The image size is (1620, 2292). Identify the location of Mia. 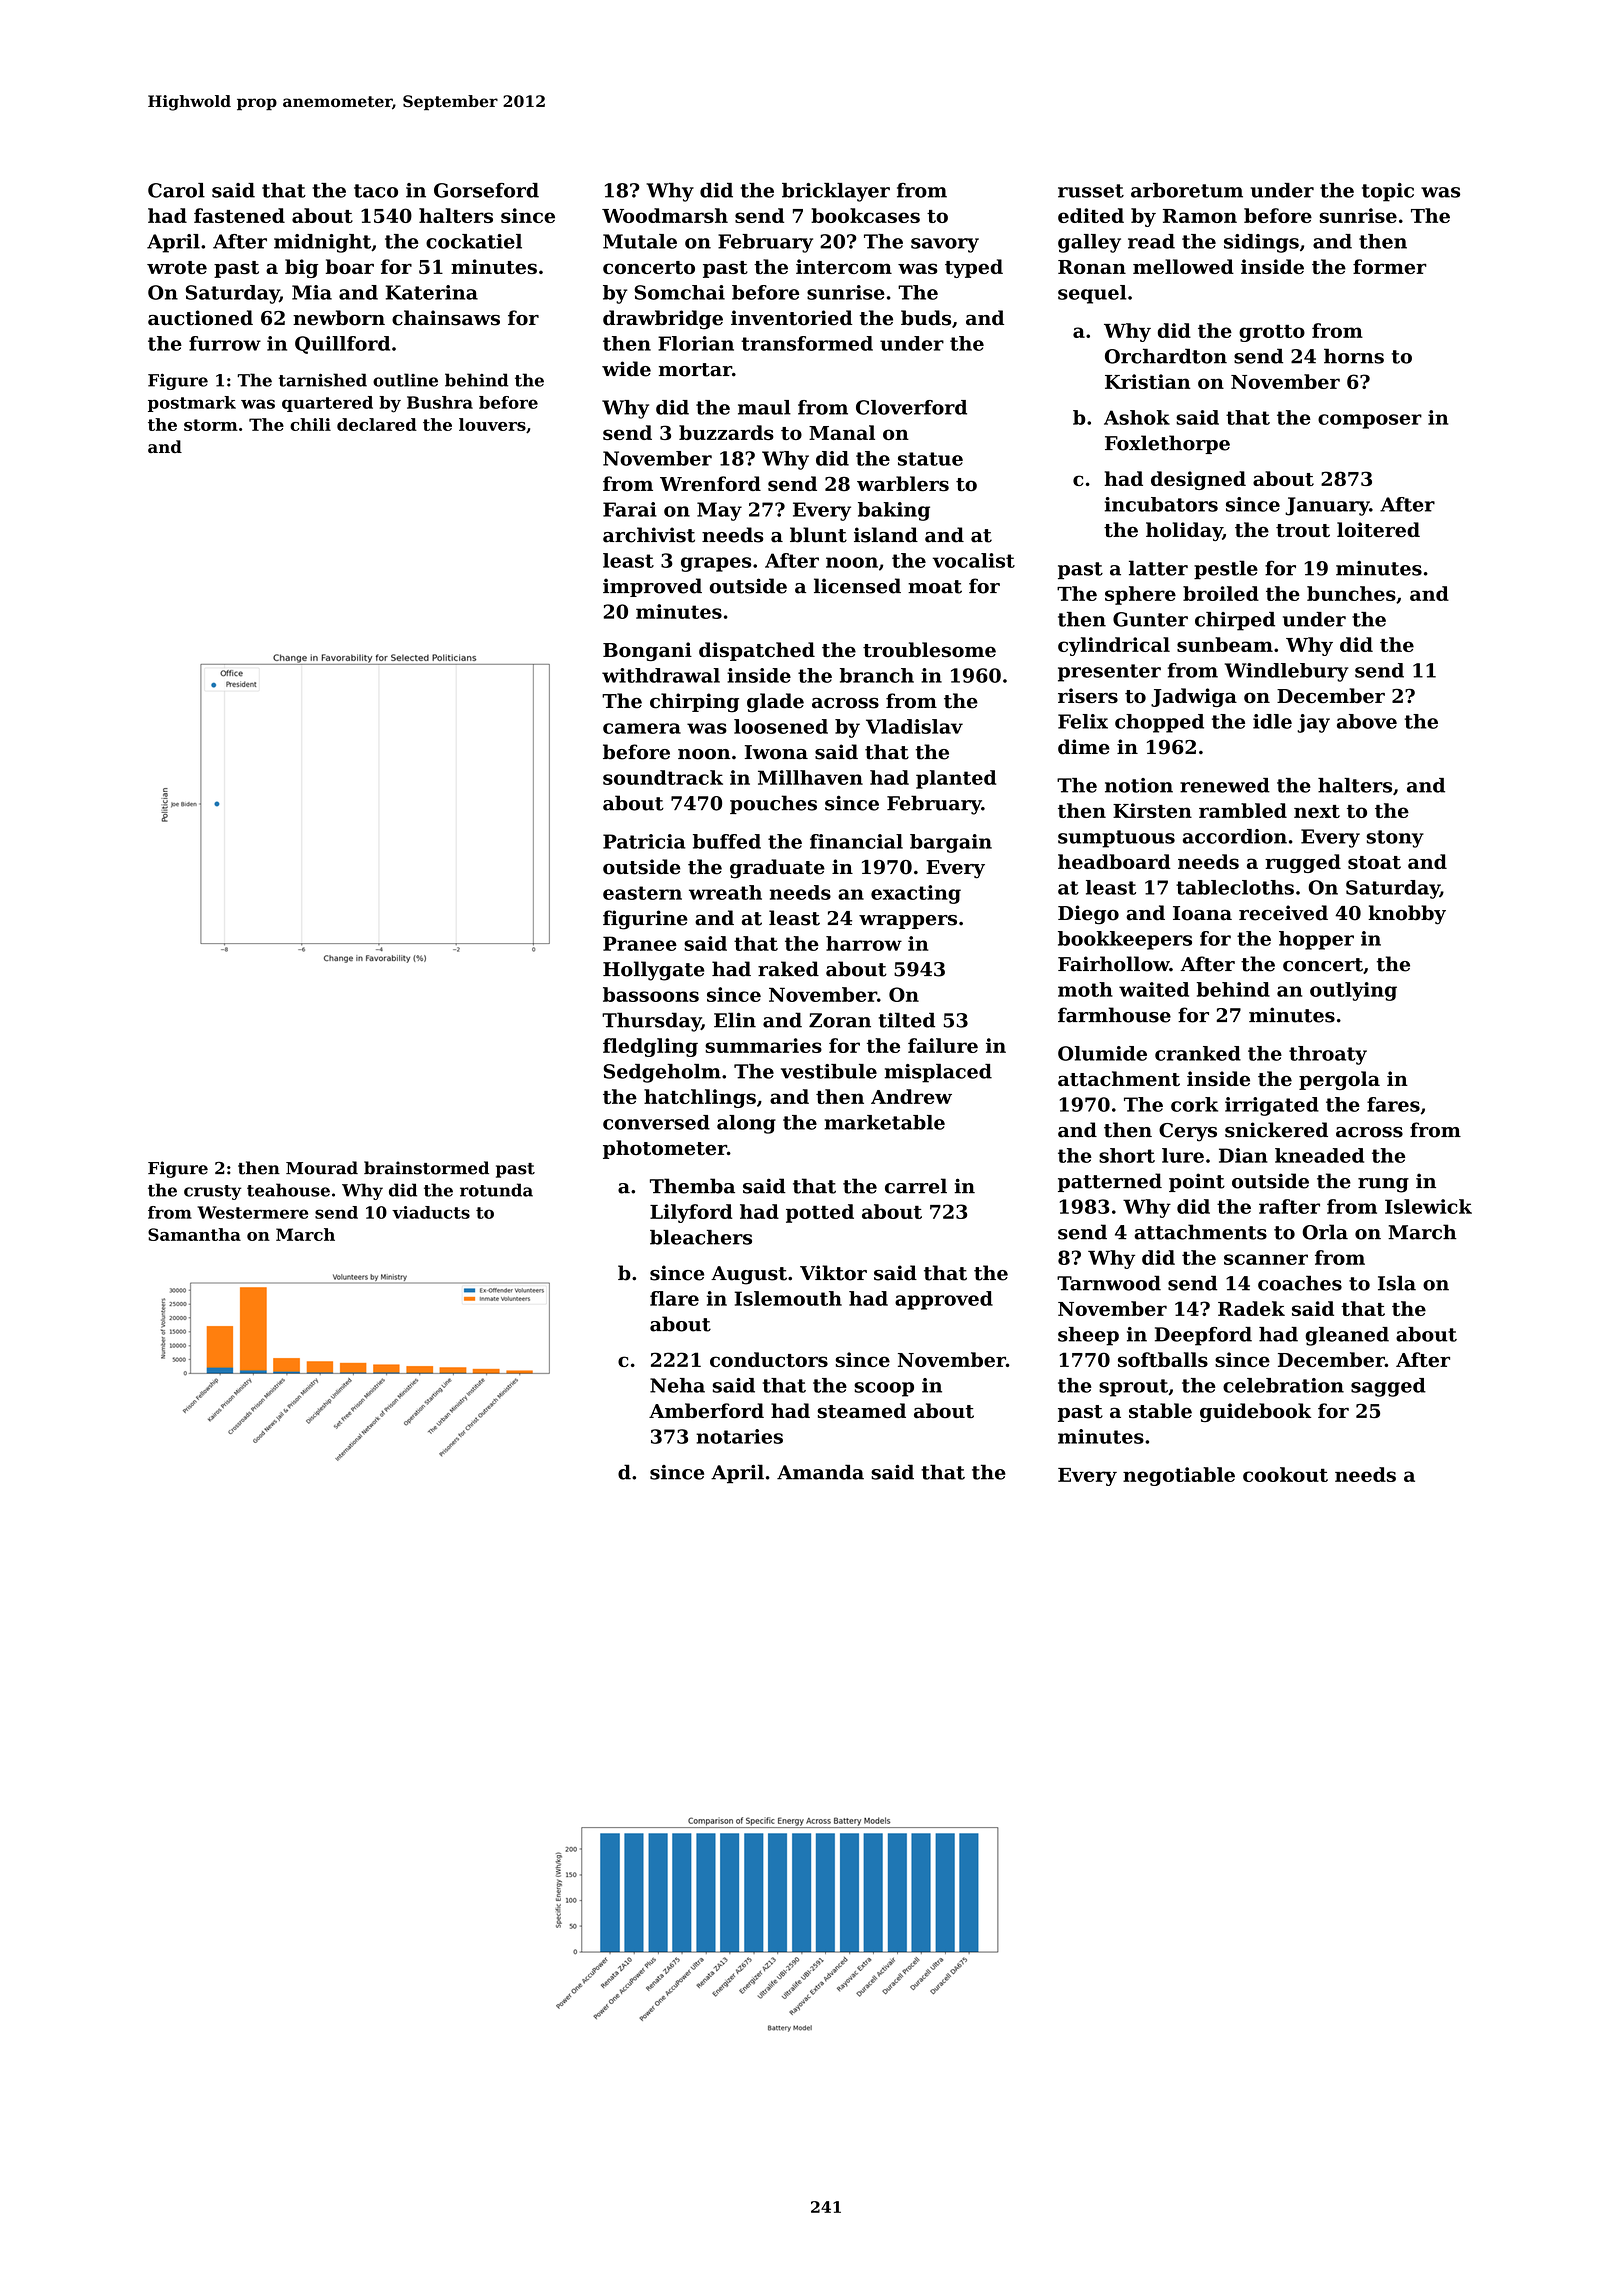
(312, 292).
